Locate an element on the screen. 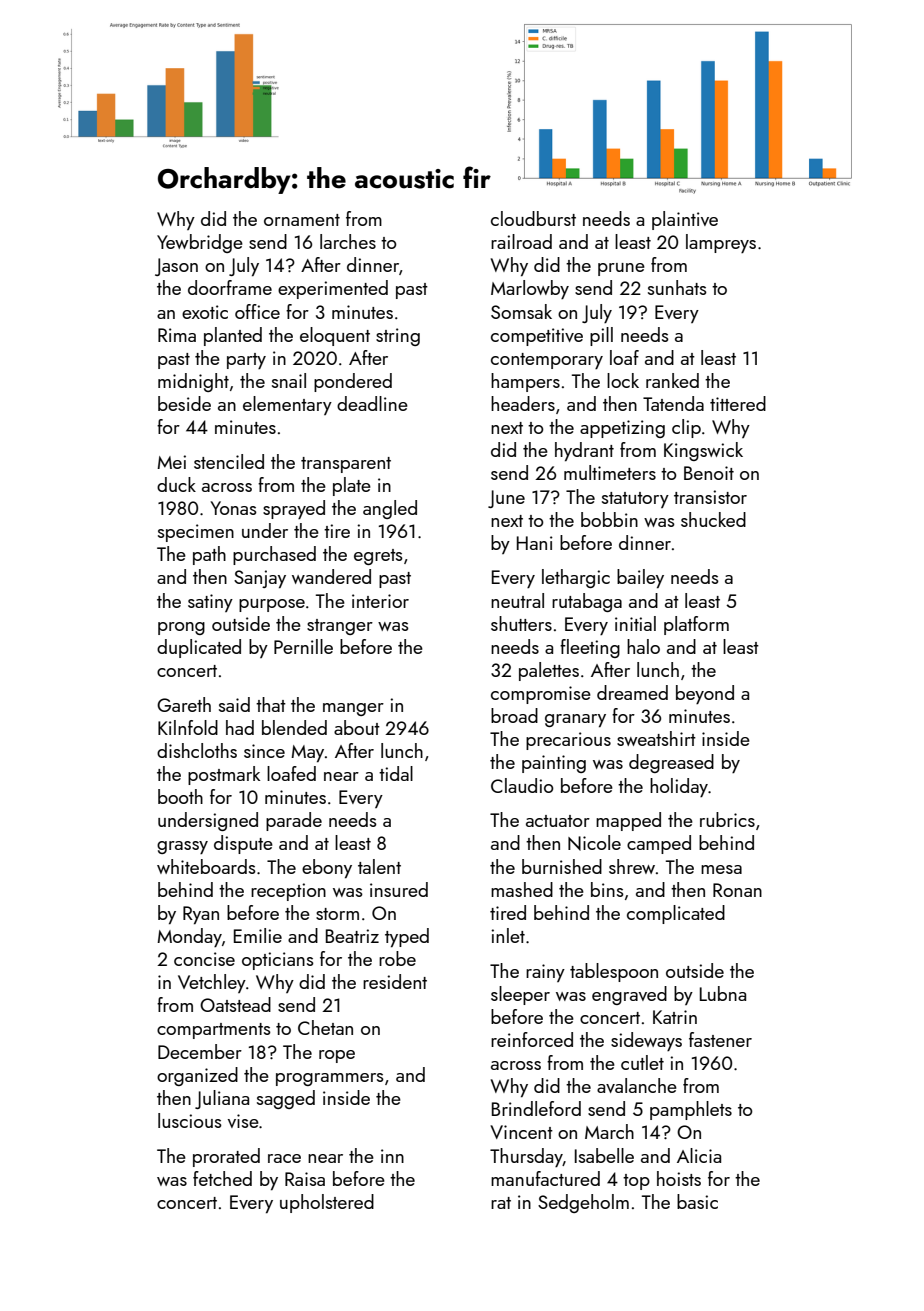  upholstered is located at coordinates (327, 1203).
